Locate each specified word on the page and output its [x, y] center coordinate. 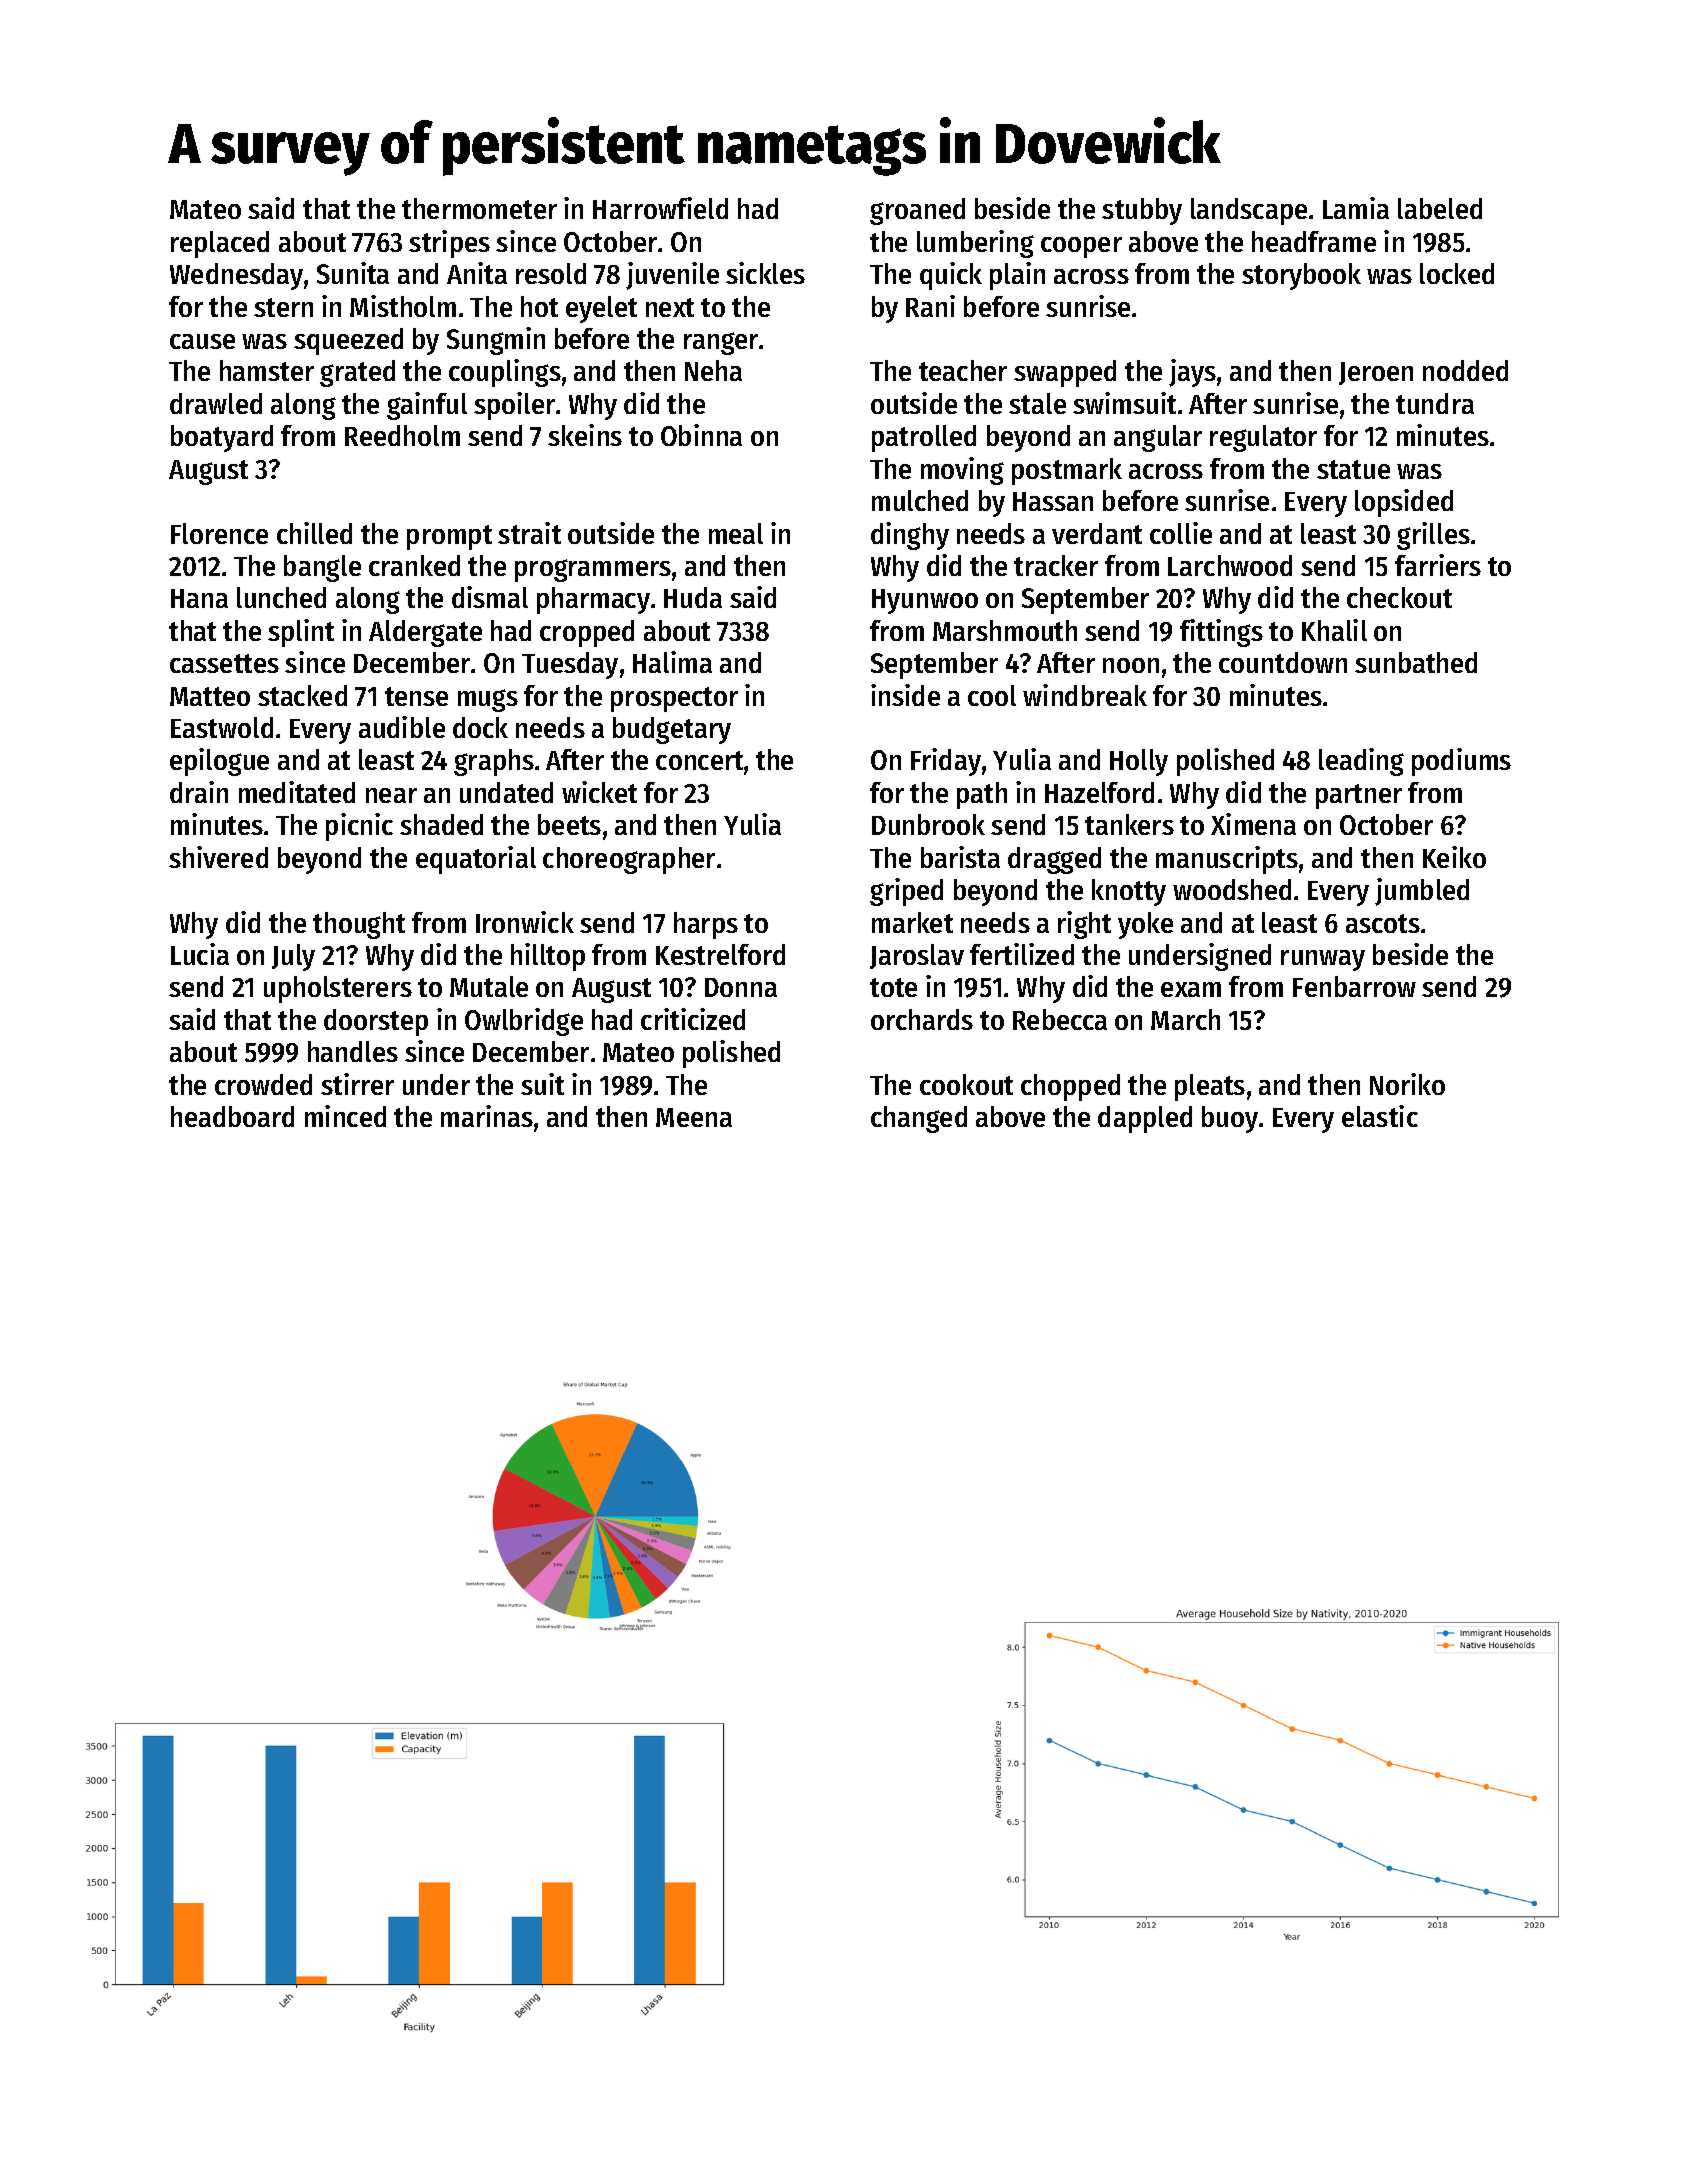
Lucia [200, 954]
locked [1457, 273]
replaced [220, 244]
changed [919, 1119]
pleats [1210, 1087]
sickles [765, 273]
